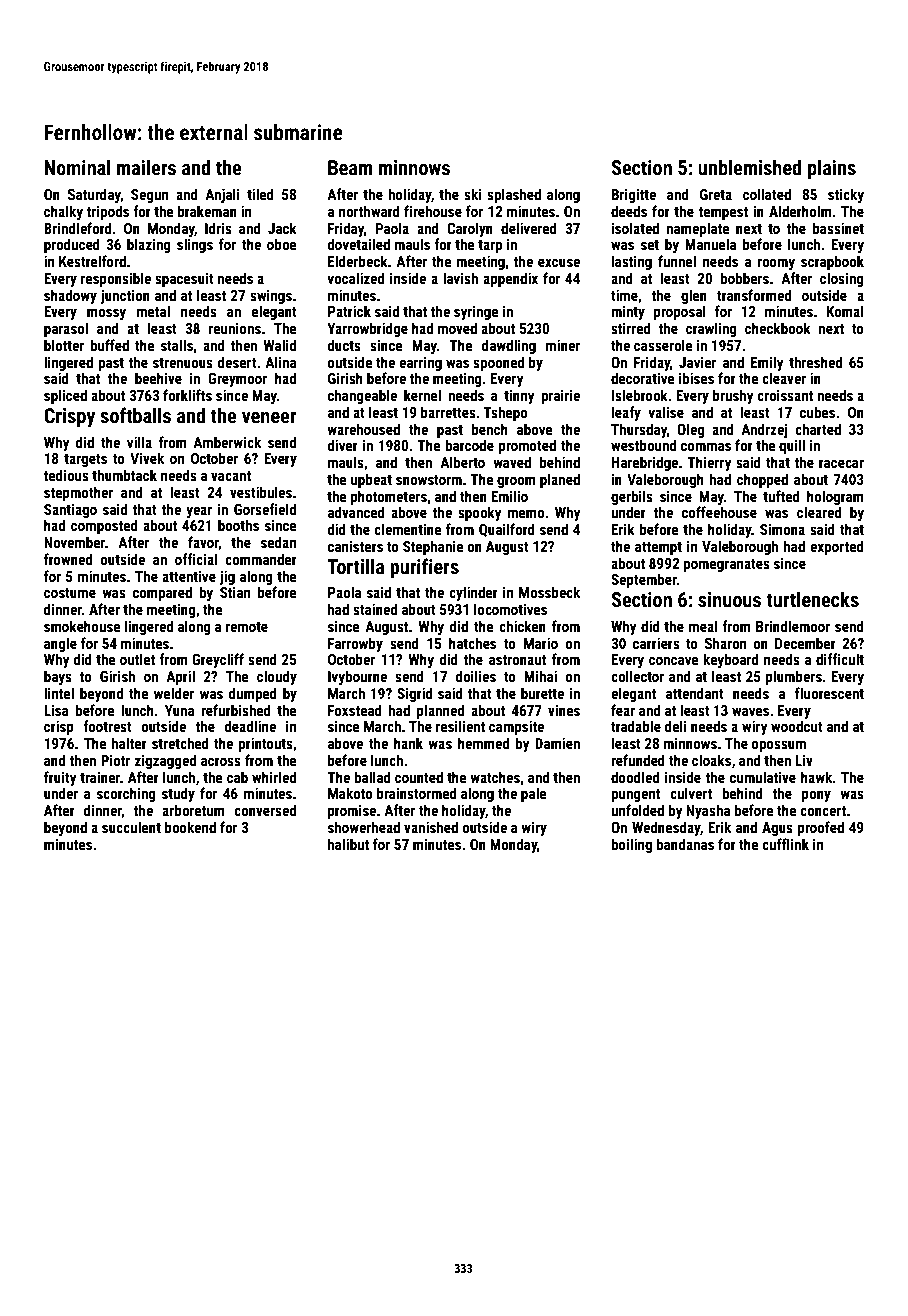 The image size is (908, 1316). Describe the element at coordinates (534, 794) in the page. I see `pale` at that location.
